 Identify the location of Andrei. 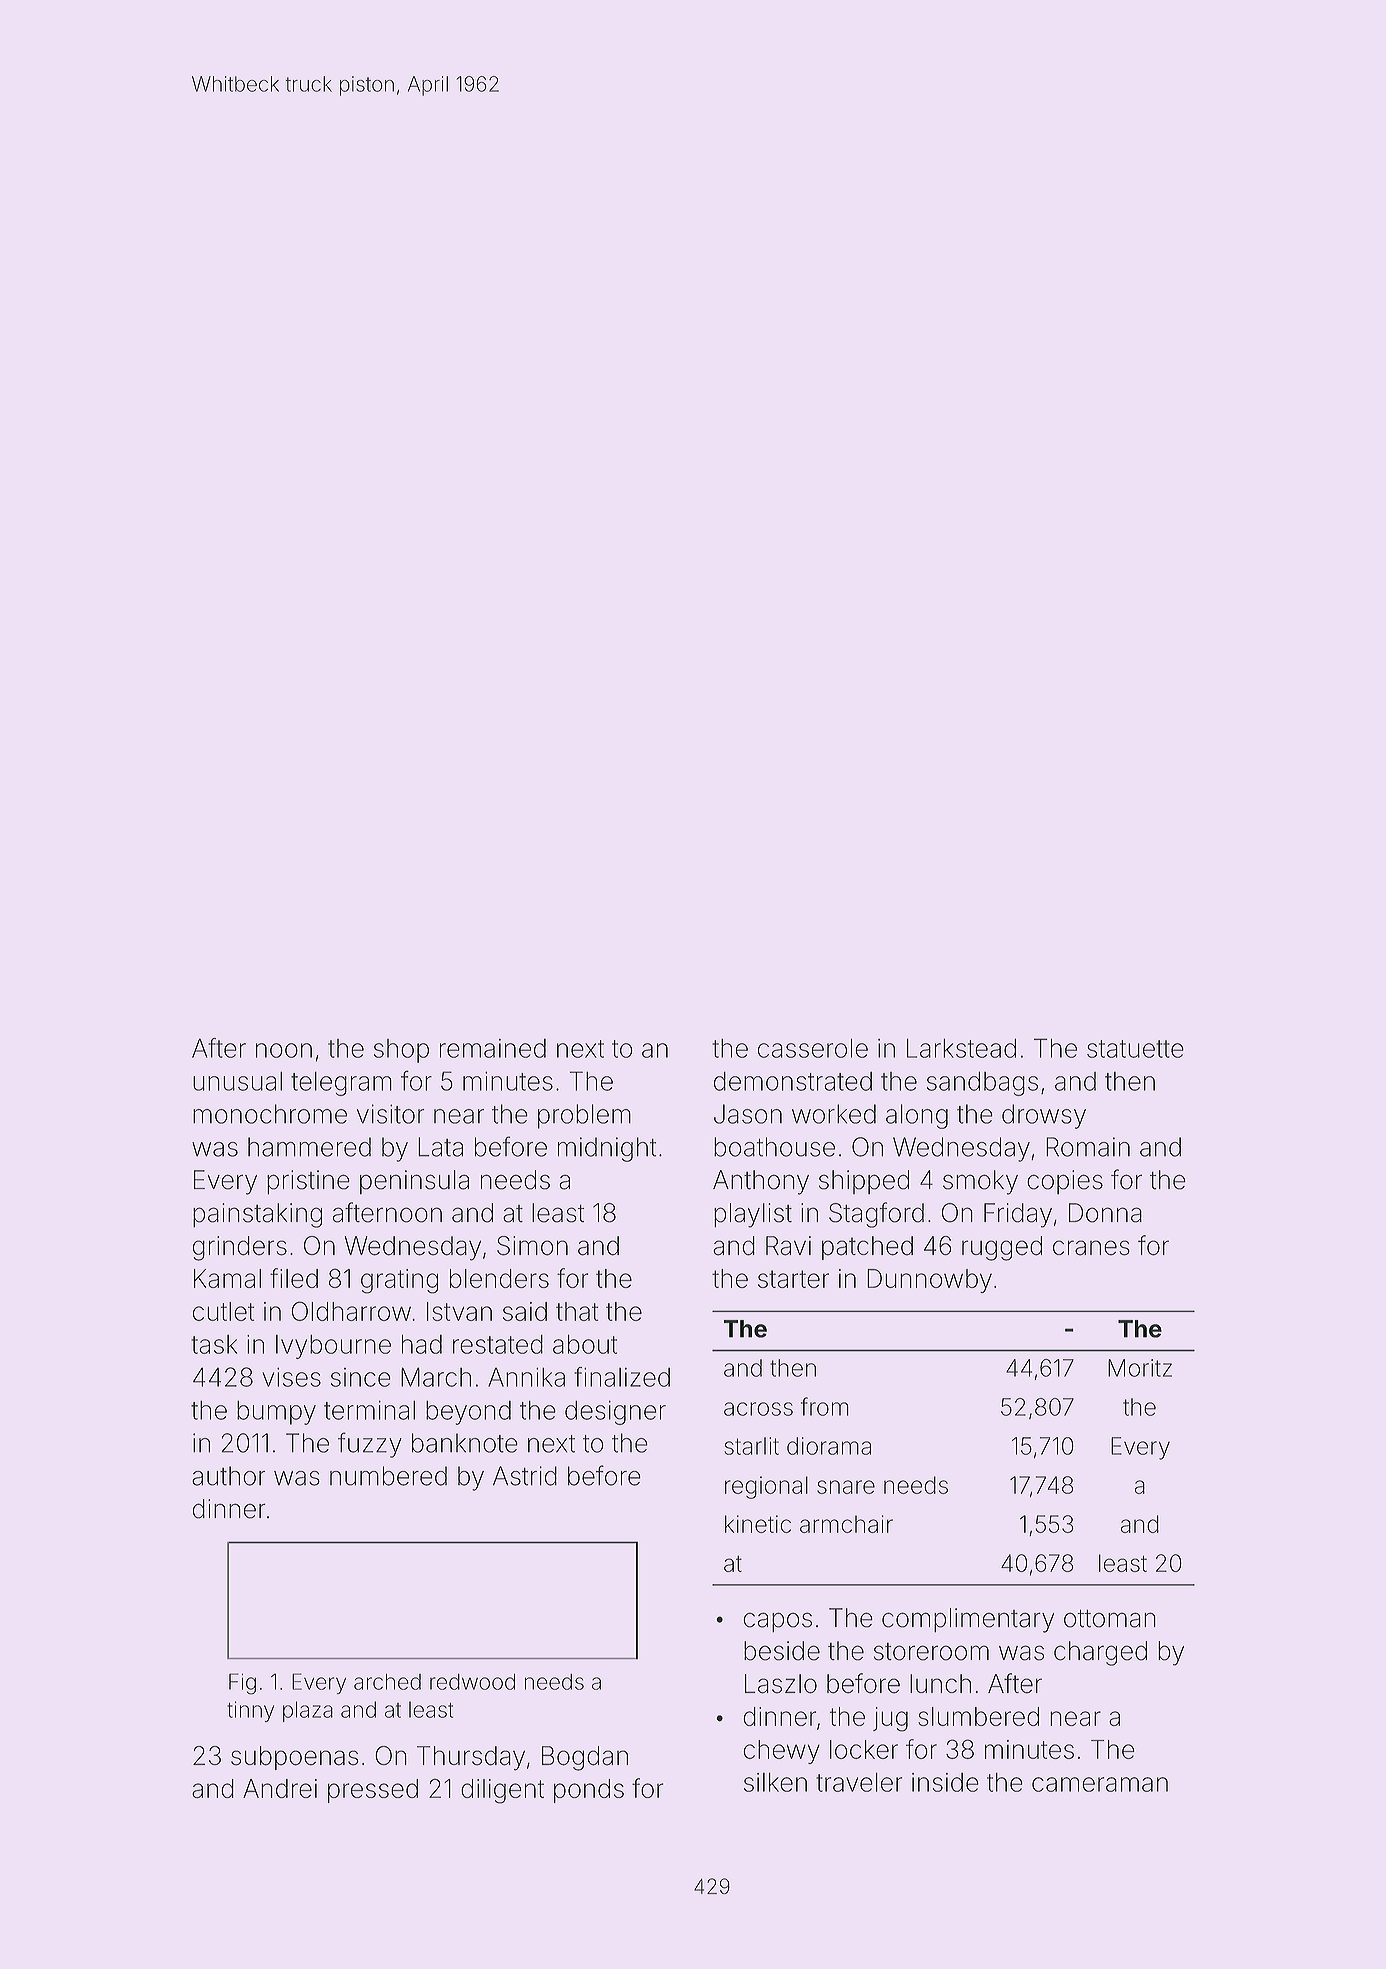
(280, 1788).
